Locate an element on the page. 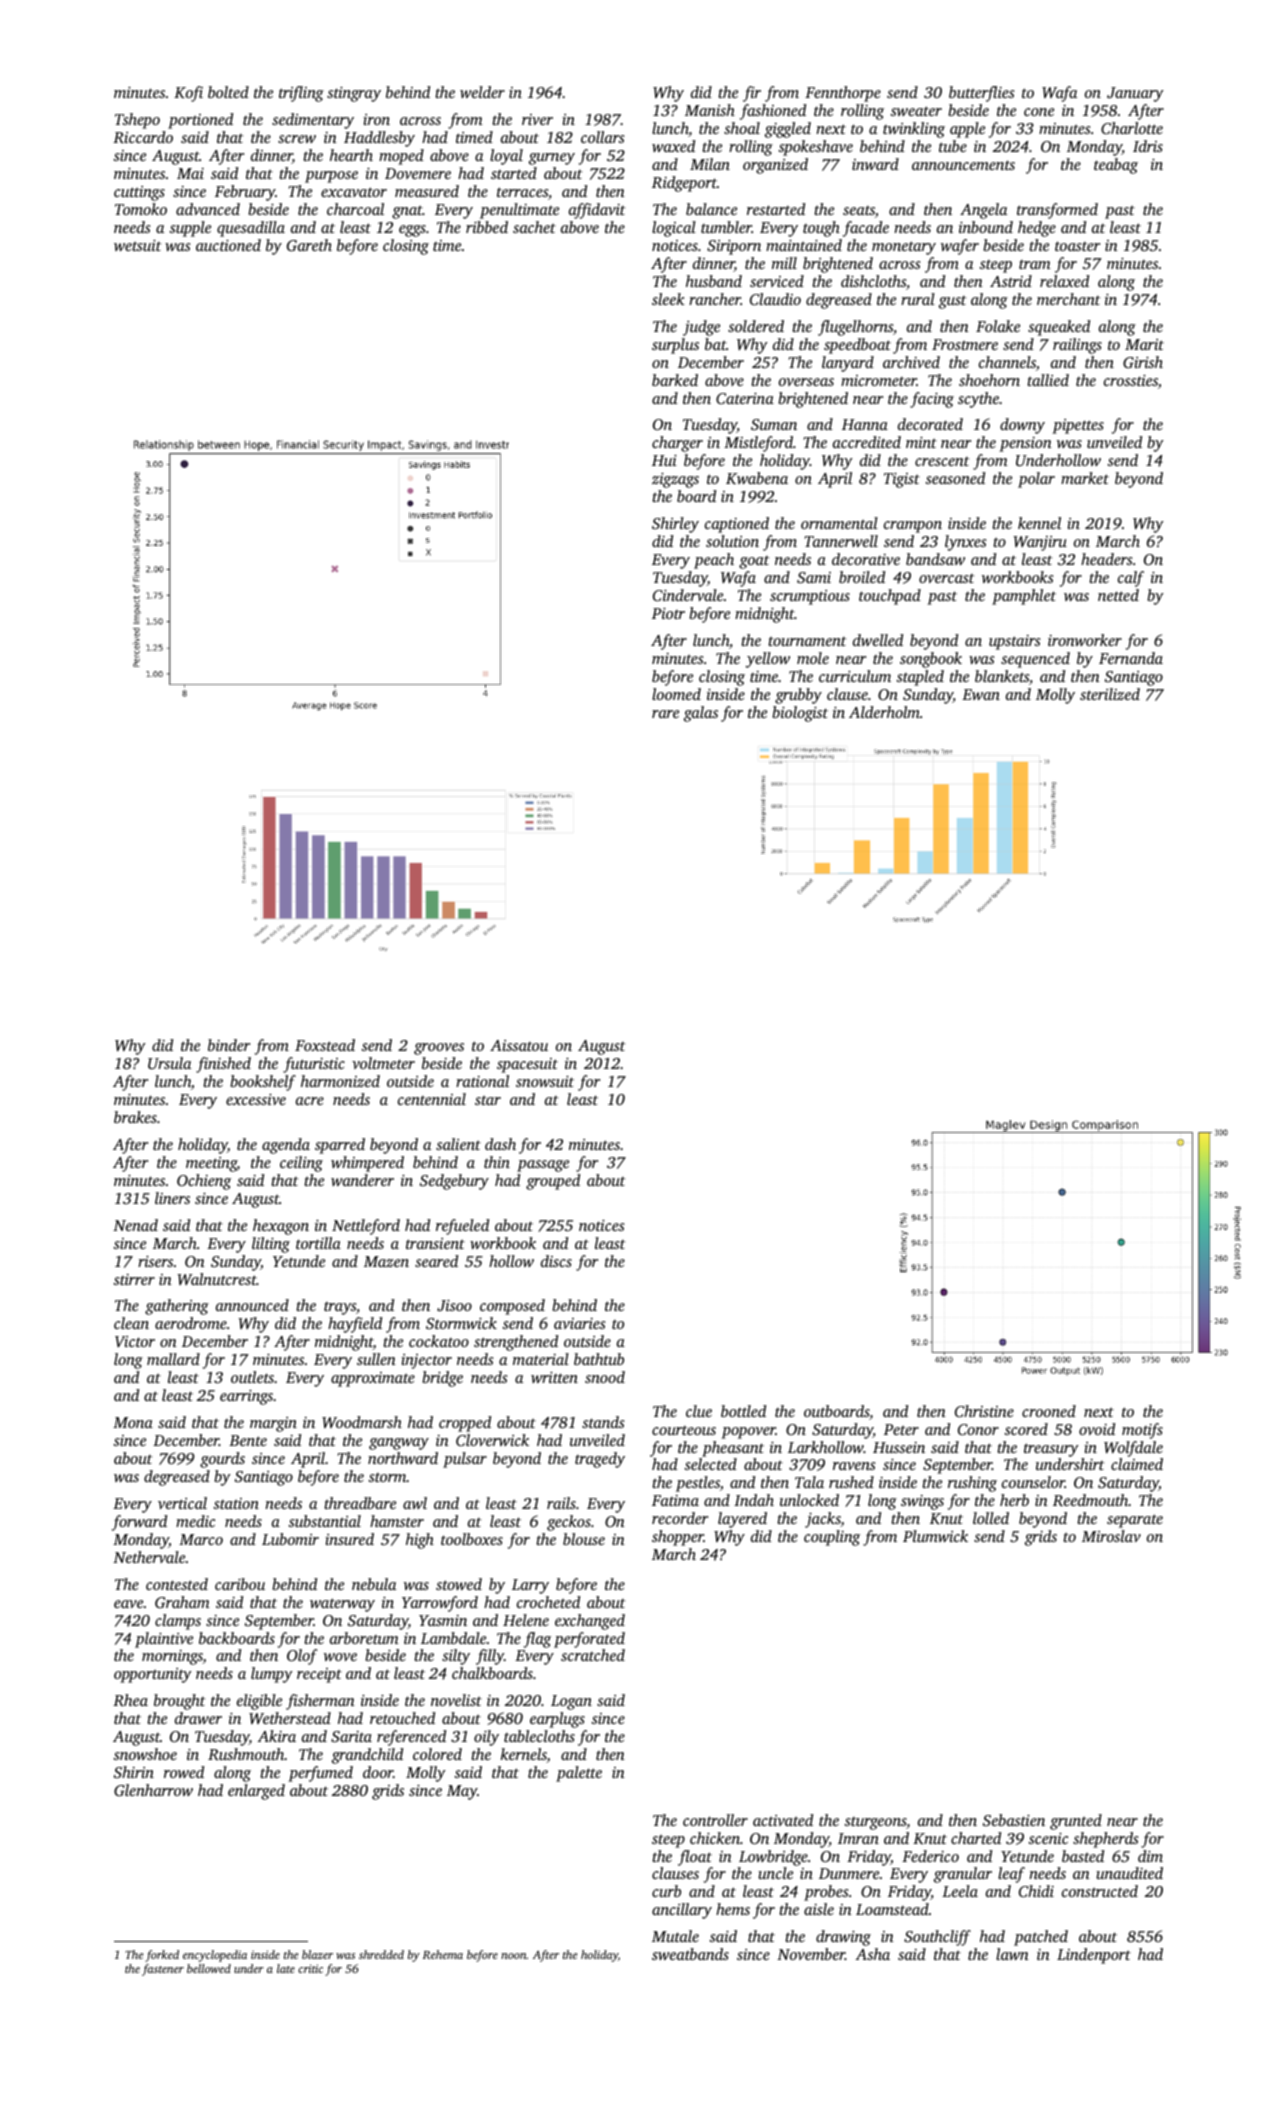 The image size is (1277, 2103). transformed is located at coordinates (1057, 211).
